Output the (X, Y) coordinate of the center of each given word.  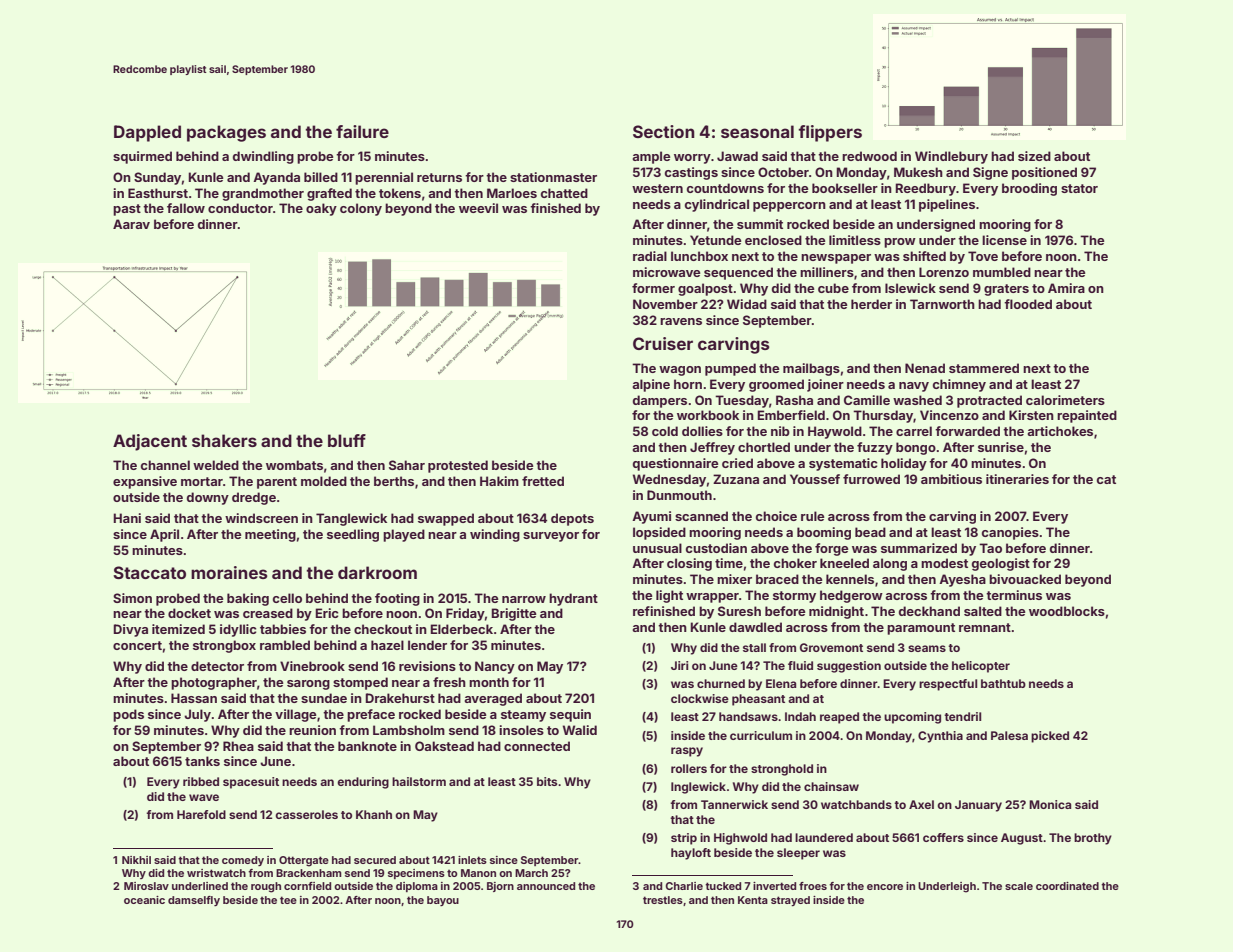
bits (547, 781)
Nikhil (136, 860)
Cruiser (663, 343)
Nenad (925, 368)
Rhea (238, 746)
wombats (294, 465)
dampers (660, 401)
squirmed (142, 157)
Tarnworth (942, 304)
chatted (564, 193)
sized (1034, 156)
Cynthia (940, 737)
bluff (347, 440)
